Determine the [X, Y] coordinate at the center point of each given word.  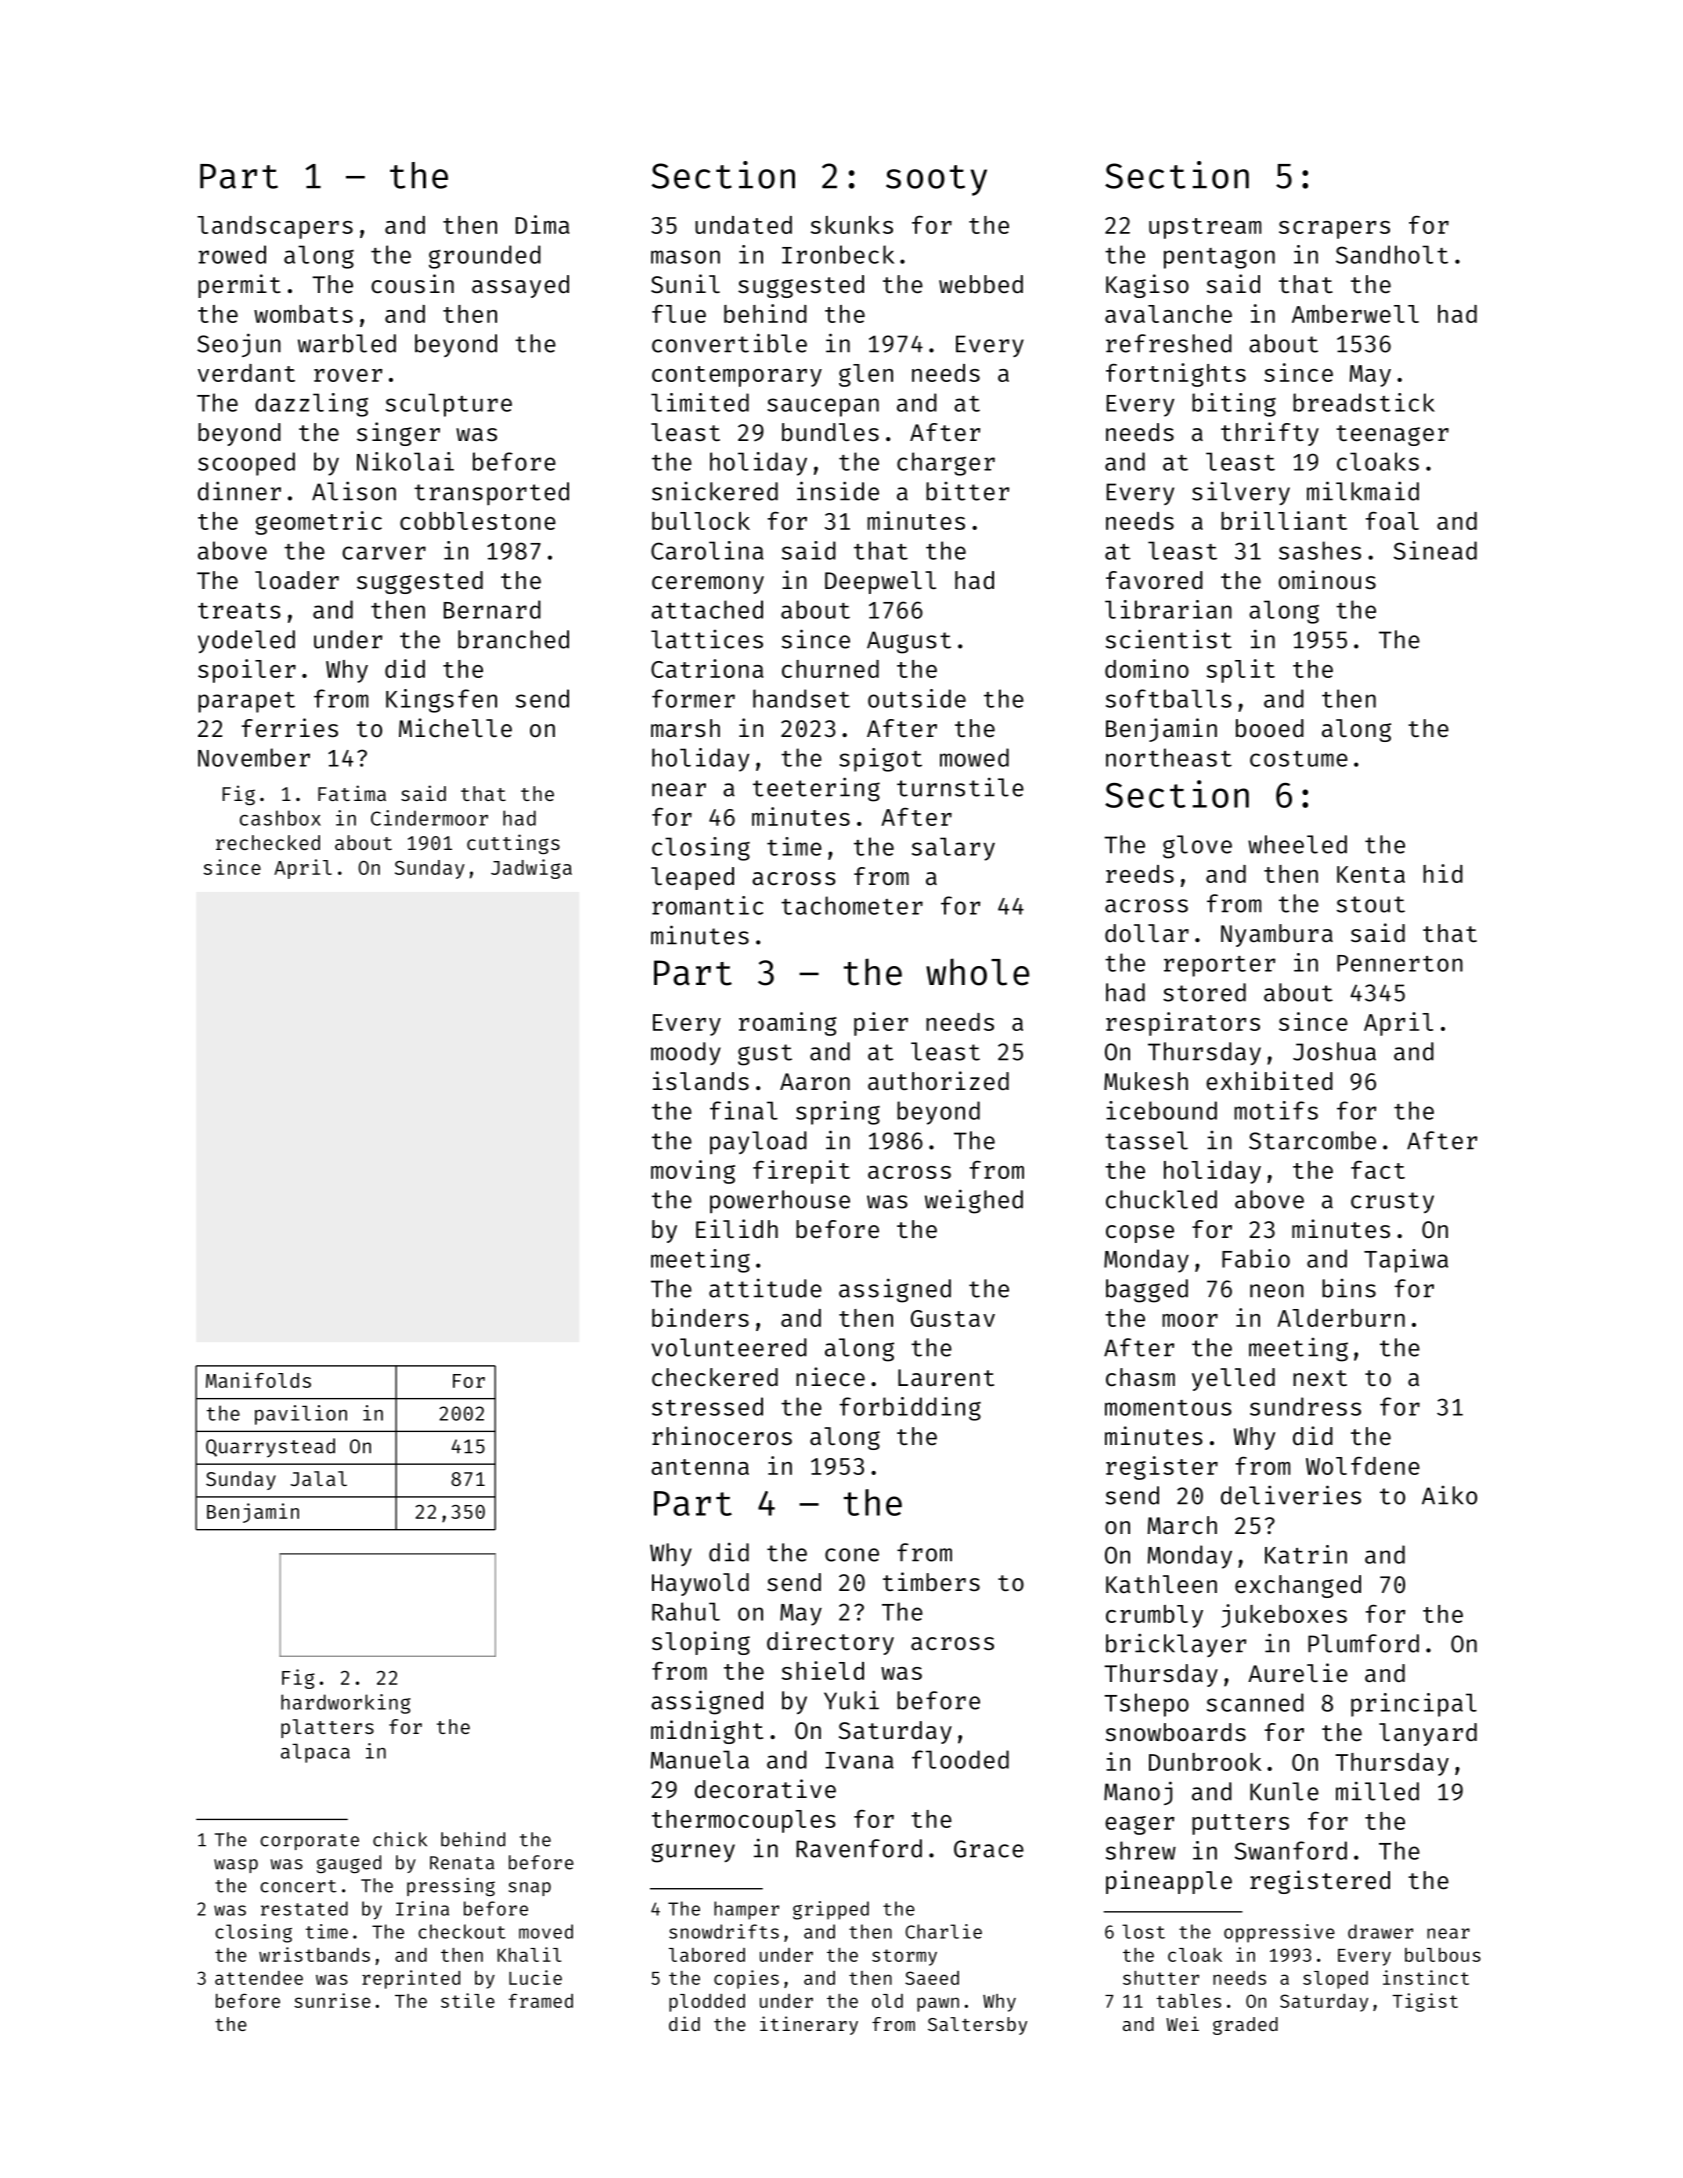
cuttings [513, 844]
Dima [542, 224]
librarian [1168, 609]
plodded [707, 2003]
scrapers [1334, 230]
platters [327, 1728]
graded [1245, 2026]
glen [866, 375]
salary [953, 849]
